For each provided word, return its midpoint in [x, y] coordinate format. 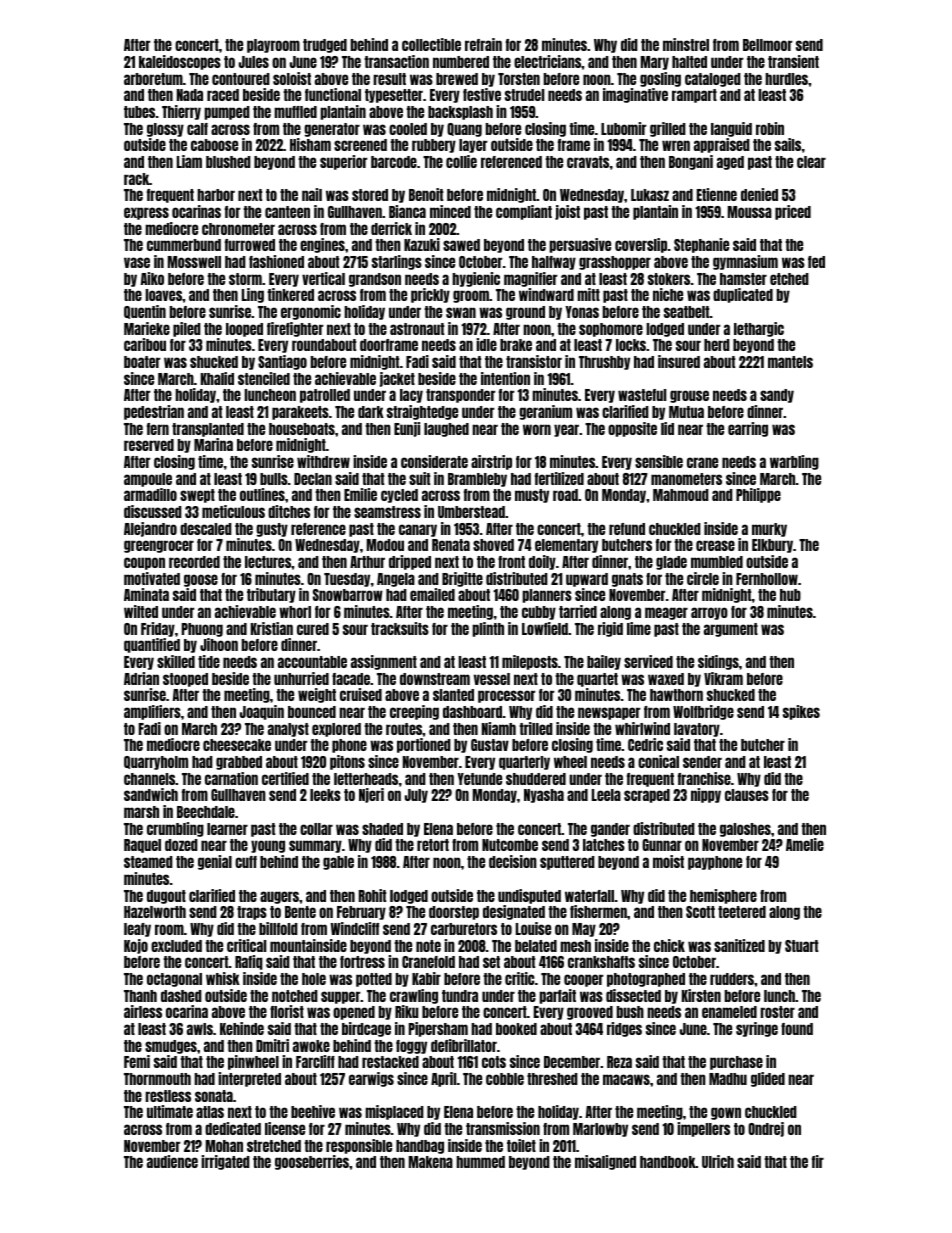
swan [461, 312]
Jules [254, 62]
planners [547, 596]
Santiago [282, 362]
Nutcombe [510, 845]
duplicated [743, 295]
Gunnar [662, 845]
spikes [801, 712]
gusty [272, 530]
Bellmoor [768, 45]
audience [172, 1161]
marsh [141, 812]
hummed [480, 1162]
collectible [431, 44]
